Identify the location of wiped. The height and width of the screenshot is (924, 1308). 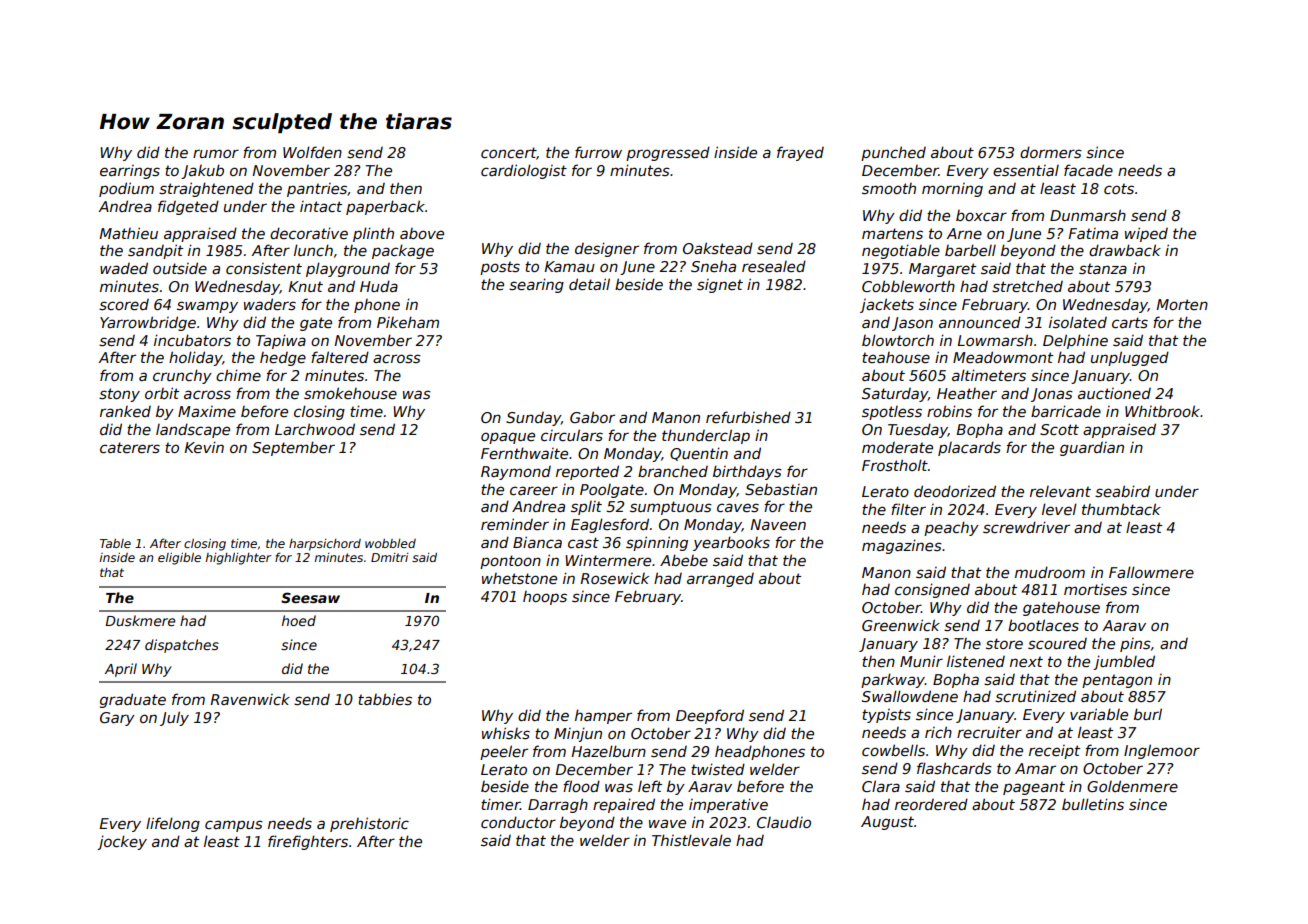
(1146, 234).
